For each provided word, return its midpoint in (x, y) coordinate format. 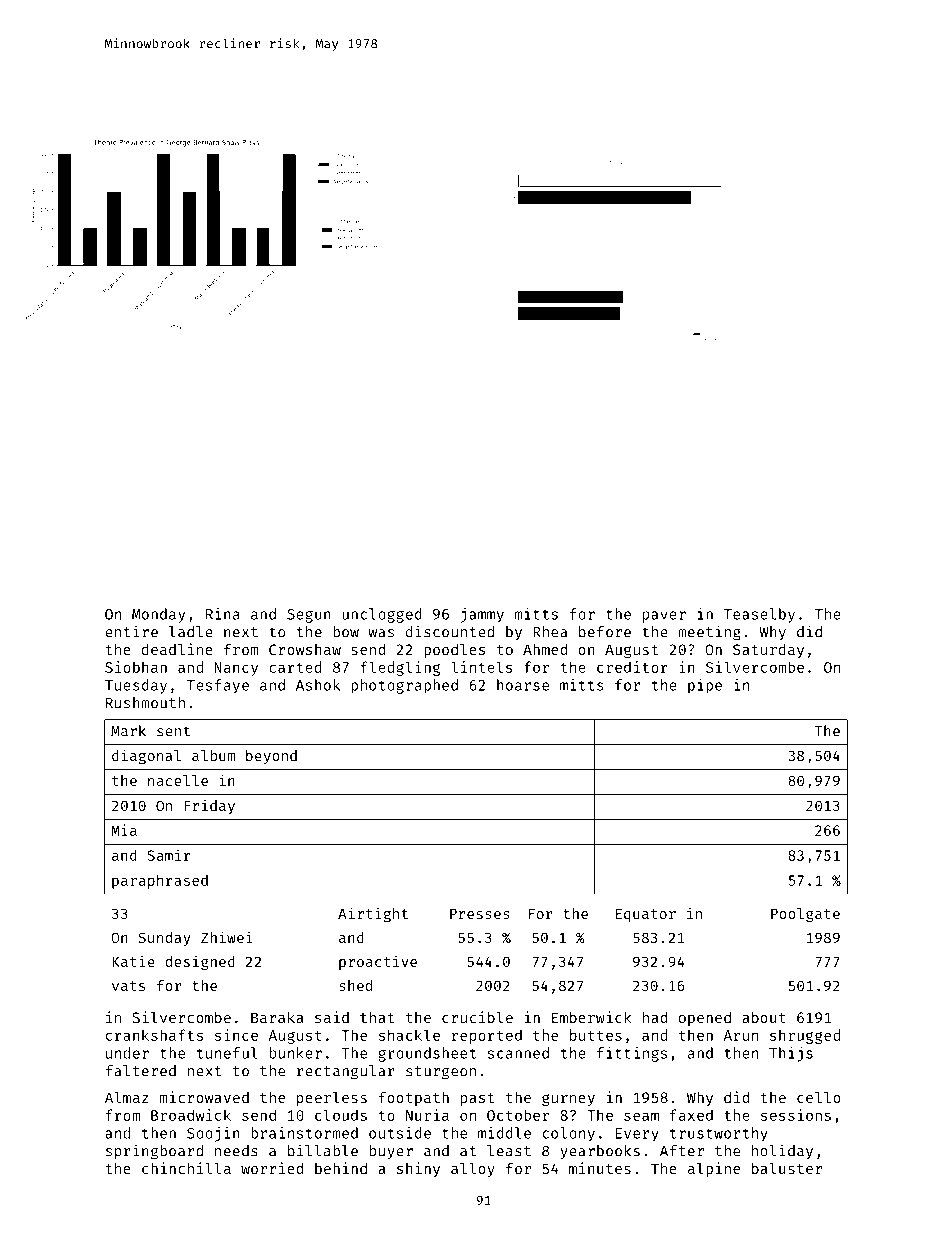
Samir (169, 855)
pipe (705, 686)
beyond (271, 757)
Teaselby (759, 615)
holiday (782, 1152)
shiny (418, 1169)
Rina (223, 614)
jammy (482, 615)
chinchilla (186, 1168)
